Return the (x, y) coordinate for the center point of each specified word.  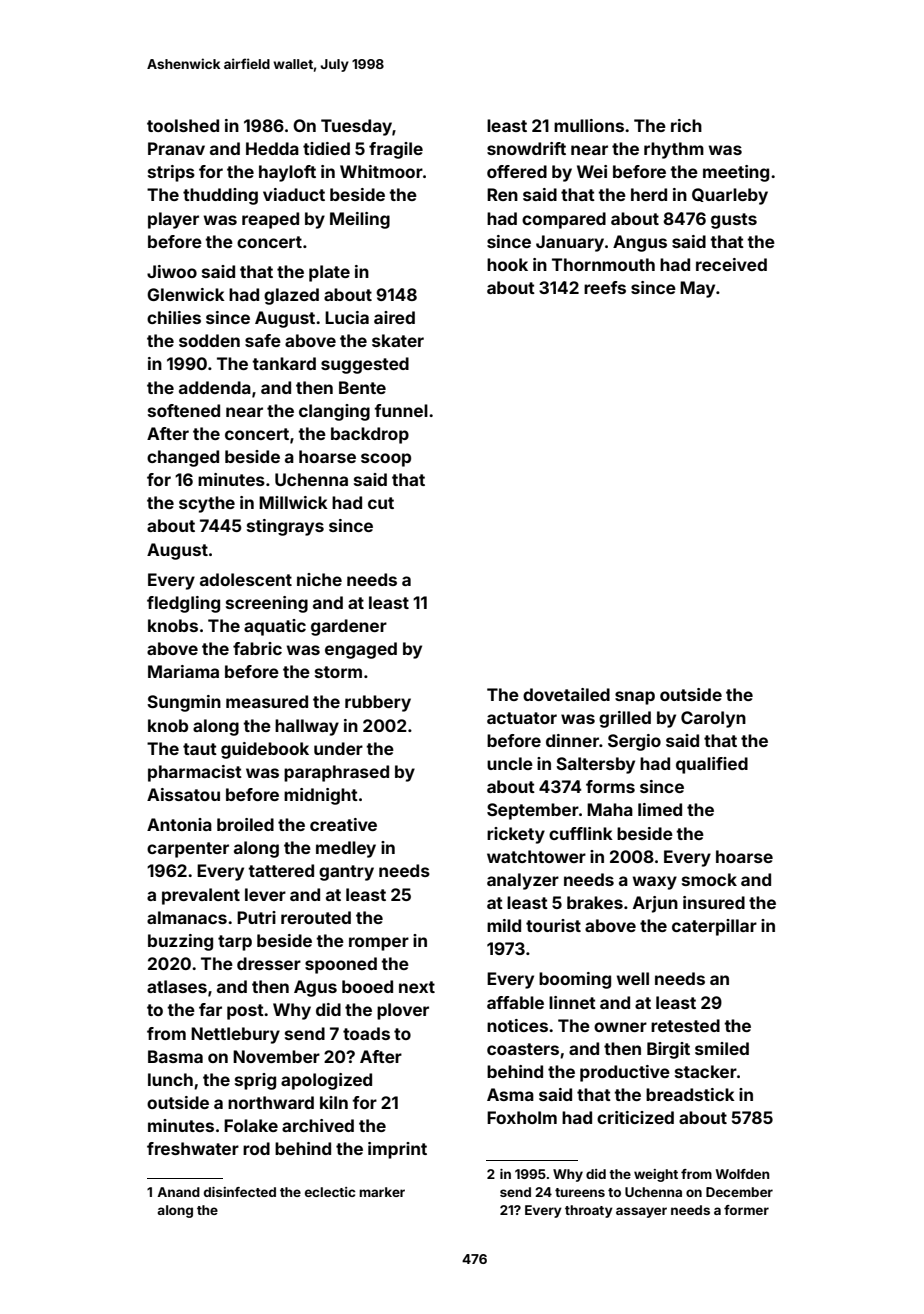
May (697, 289)
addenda (215, 387)
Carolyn (713, 719)
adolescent (246, 579)
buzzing (180, 942)
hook (507, 264)
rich (686, 125)
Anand (178, 1192)
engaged (361, 650)
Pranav (176, 148)
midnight (321, 796)
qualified (712, 765)
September (533, 811)
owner (620, 1027)
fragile (396, 150)
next (417, 987)
